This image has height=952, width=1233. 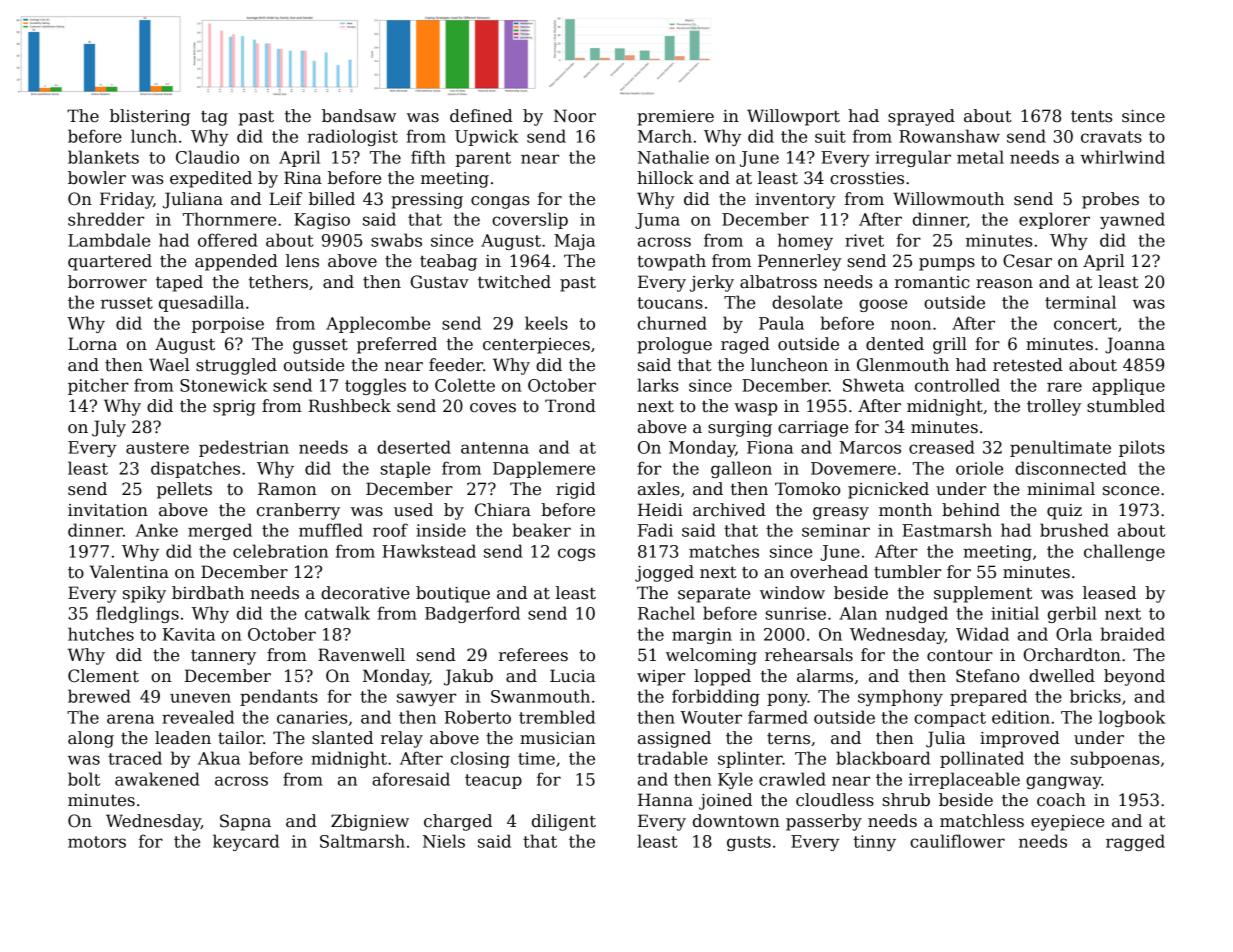 What do you see at coordinates (674, 345) in the image?
I see `prologue` at bounding box center [674, 345].
